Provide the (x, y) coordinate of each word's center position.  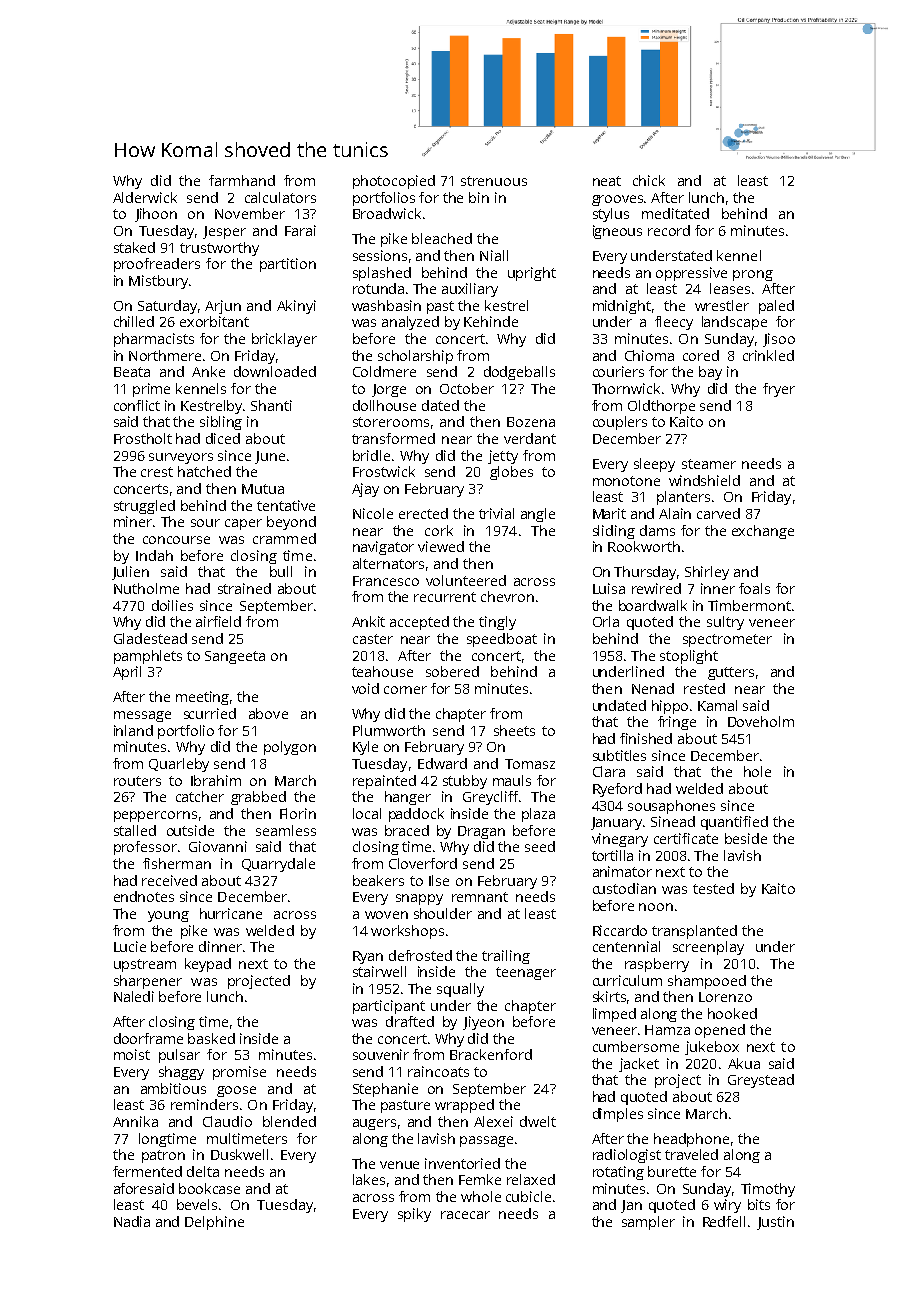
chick (649, 180)
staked (134, 247)
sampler (648, 1223)
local (367, 813)
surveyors (181, 458)
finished (646, 738)
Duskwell (239, 1154)
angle (538, 515)
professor (145, 848)
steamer (709, 464)
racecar (465, 1215)
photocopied (394, 182)
